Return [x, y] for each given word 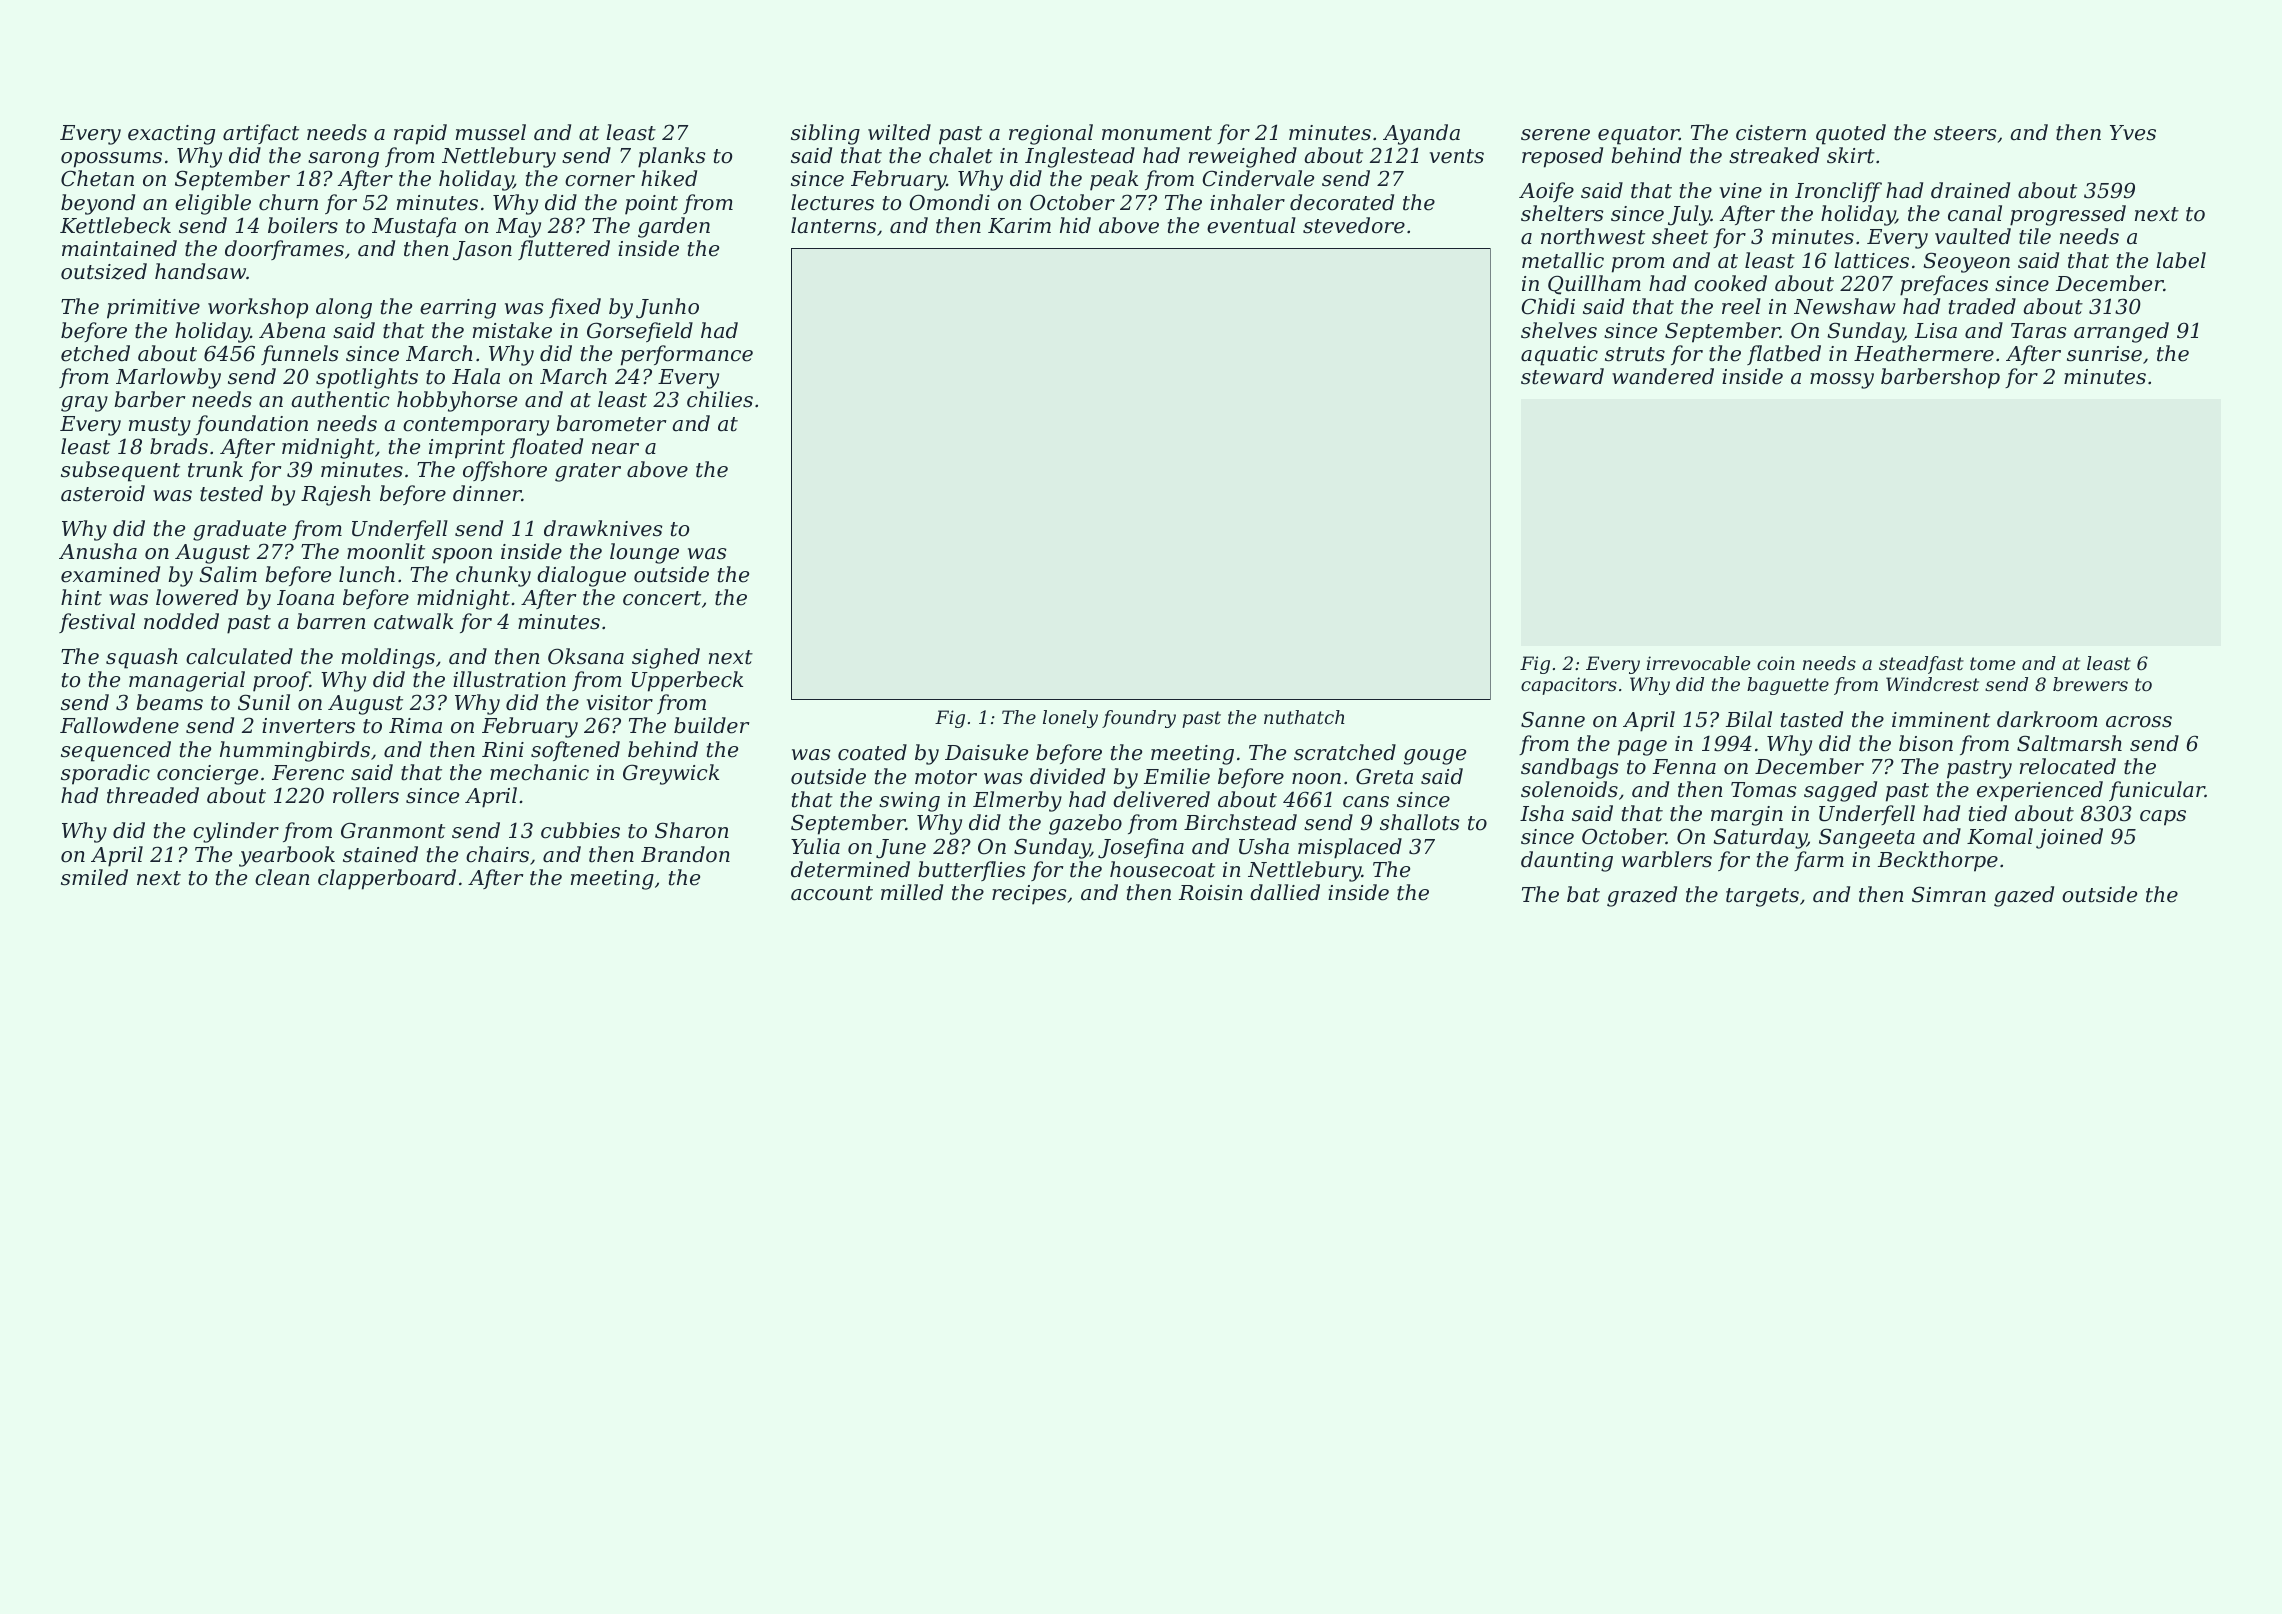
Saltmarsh [2069, 743]
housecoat [1162, 869]
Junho [667, 308]
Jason [482, 251]
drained [1970, 190]
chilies [720, 399]
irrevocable [1698, 663]
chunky [493, 576]
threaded [153, 795]
